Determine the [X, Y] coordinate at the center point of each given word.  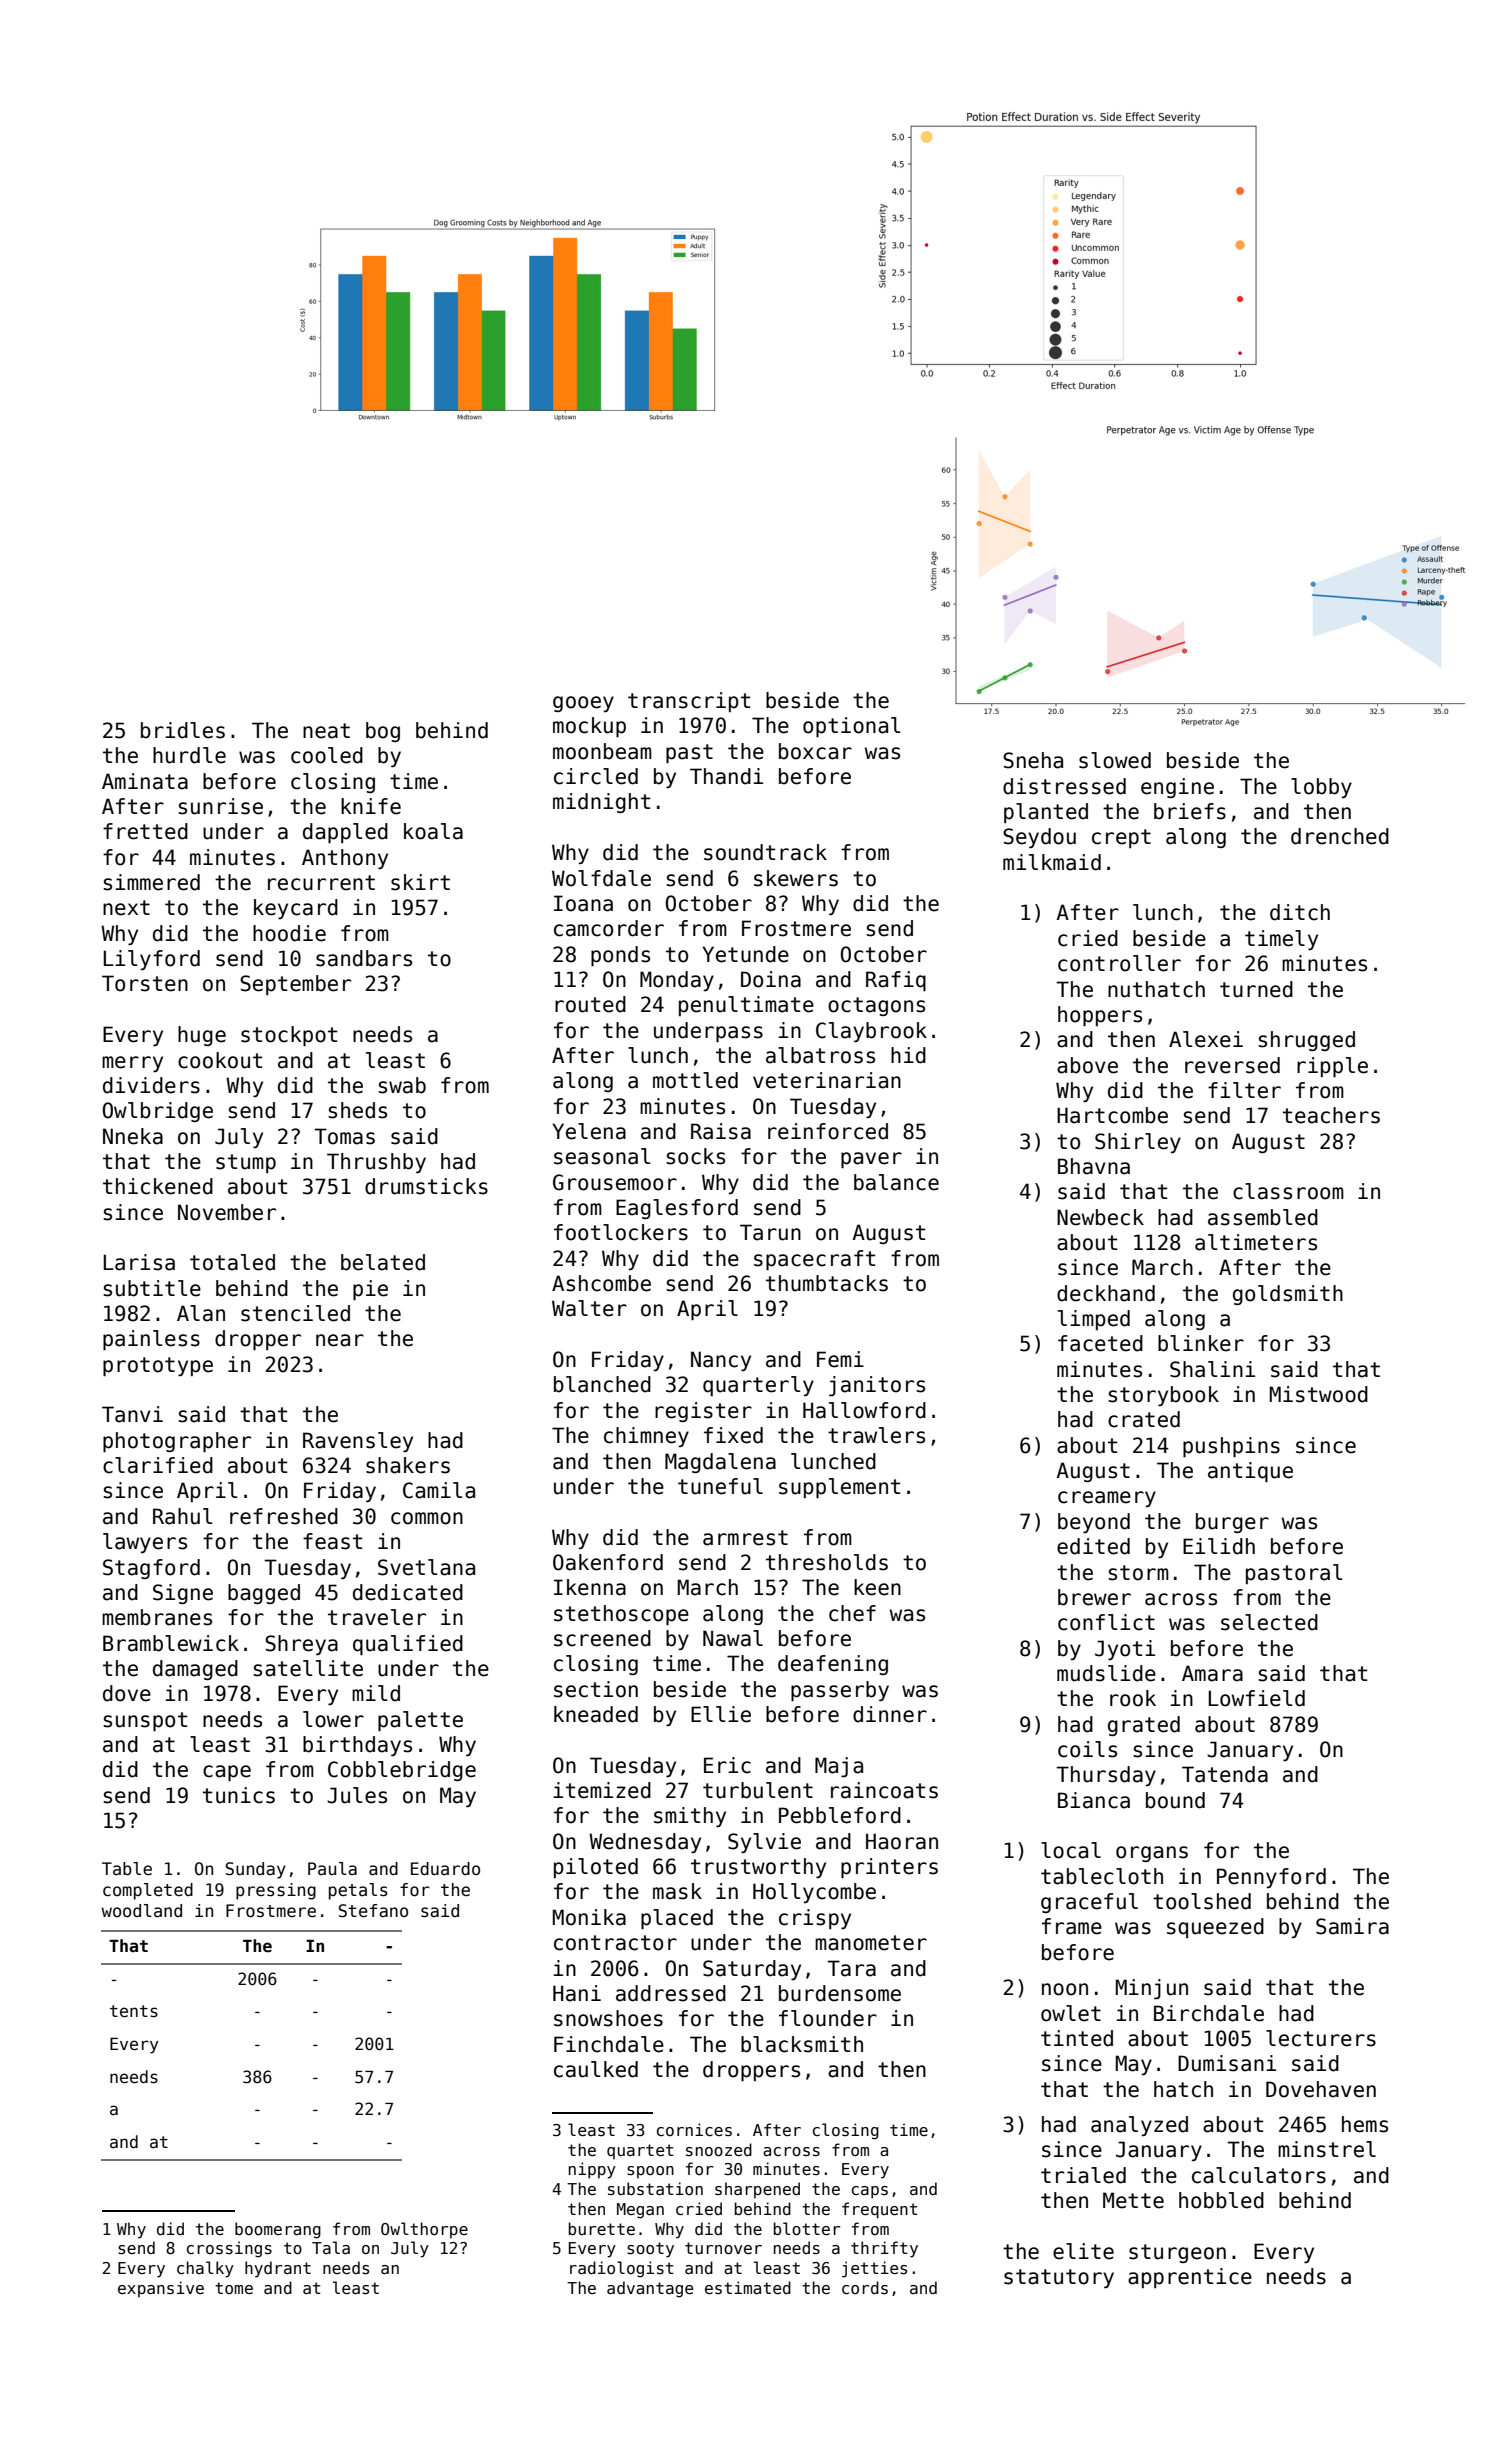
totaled [232, 1262]
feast [332, 1541]
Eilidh [1219, 1546]
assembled [1263, 1217]
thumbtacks [827, 1283]
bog [383, 732]
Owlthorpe [424, 2230]
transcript [689, 702]
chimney [646, 1437]
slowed [1115, 760]
